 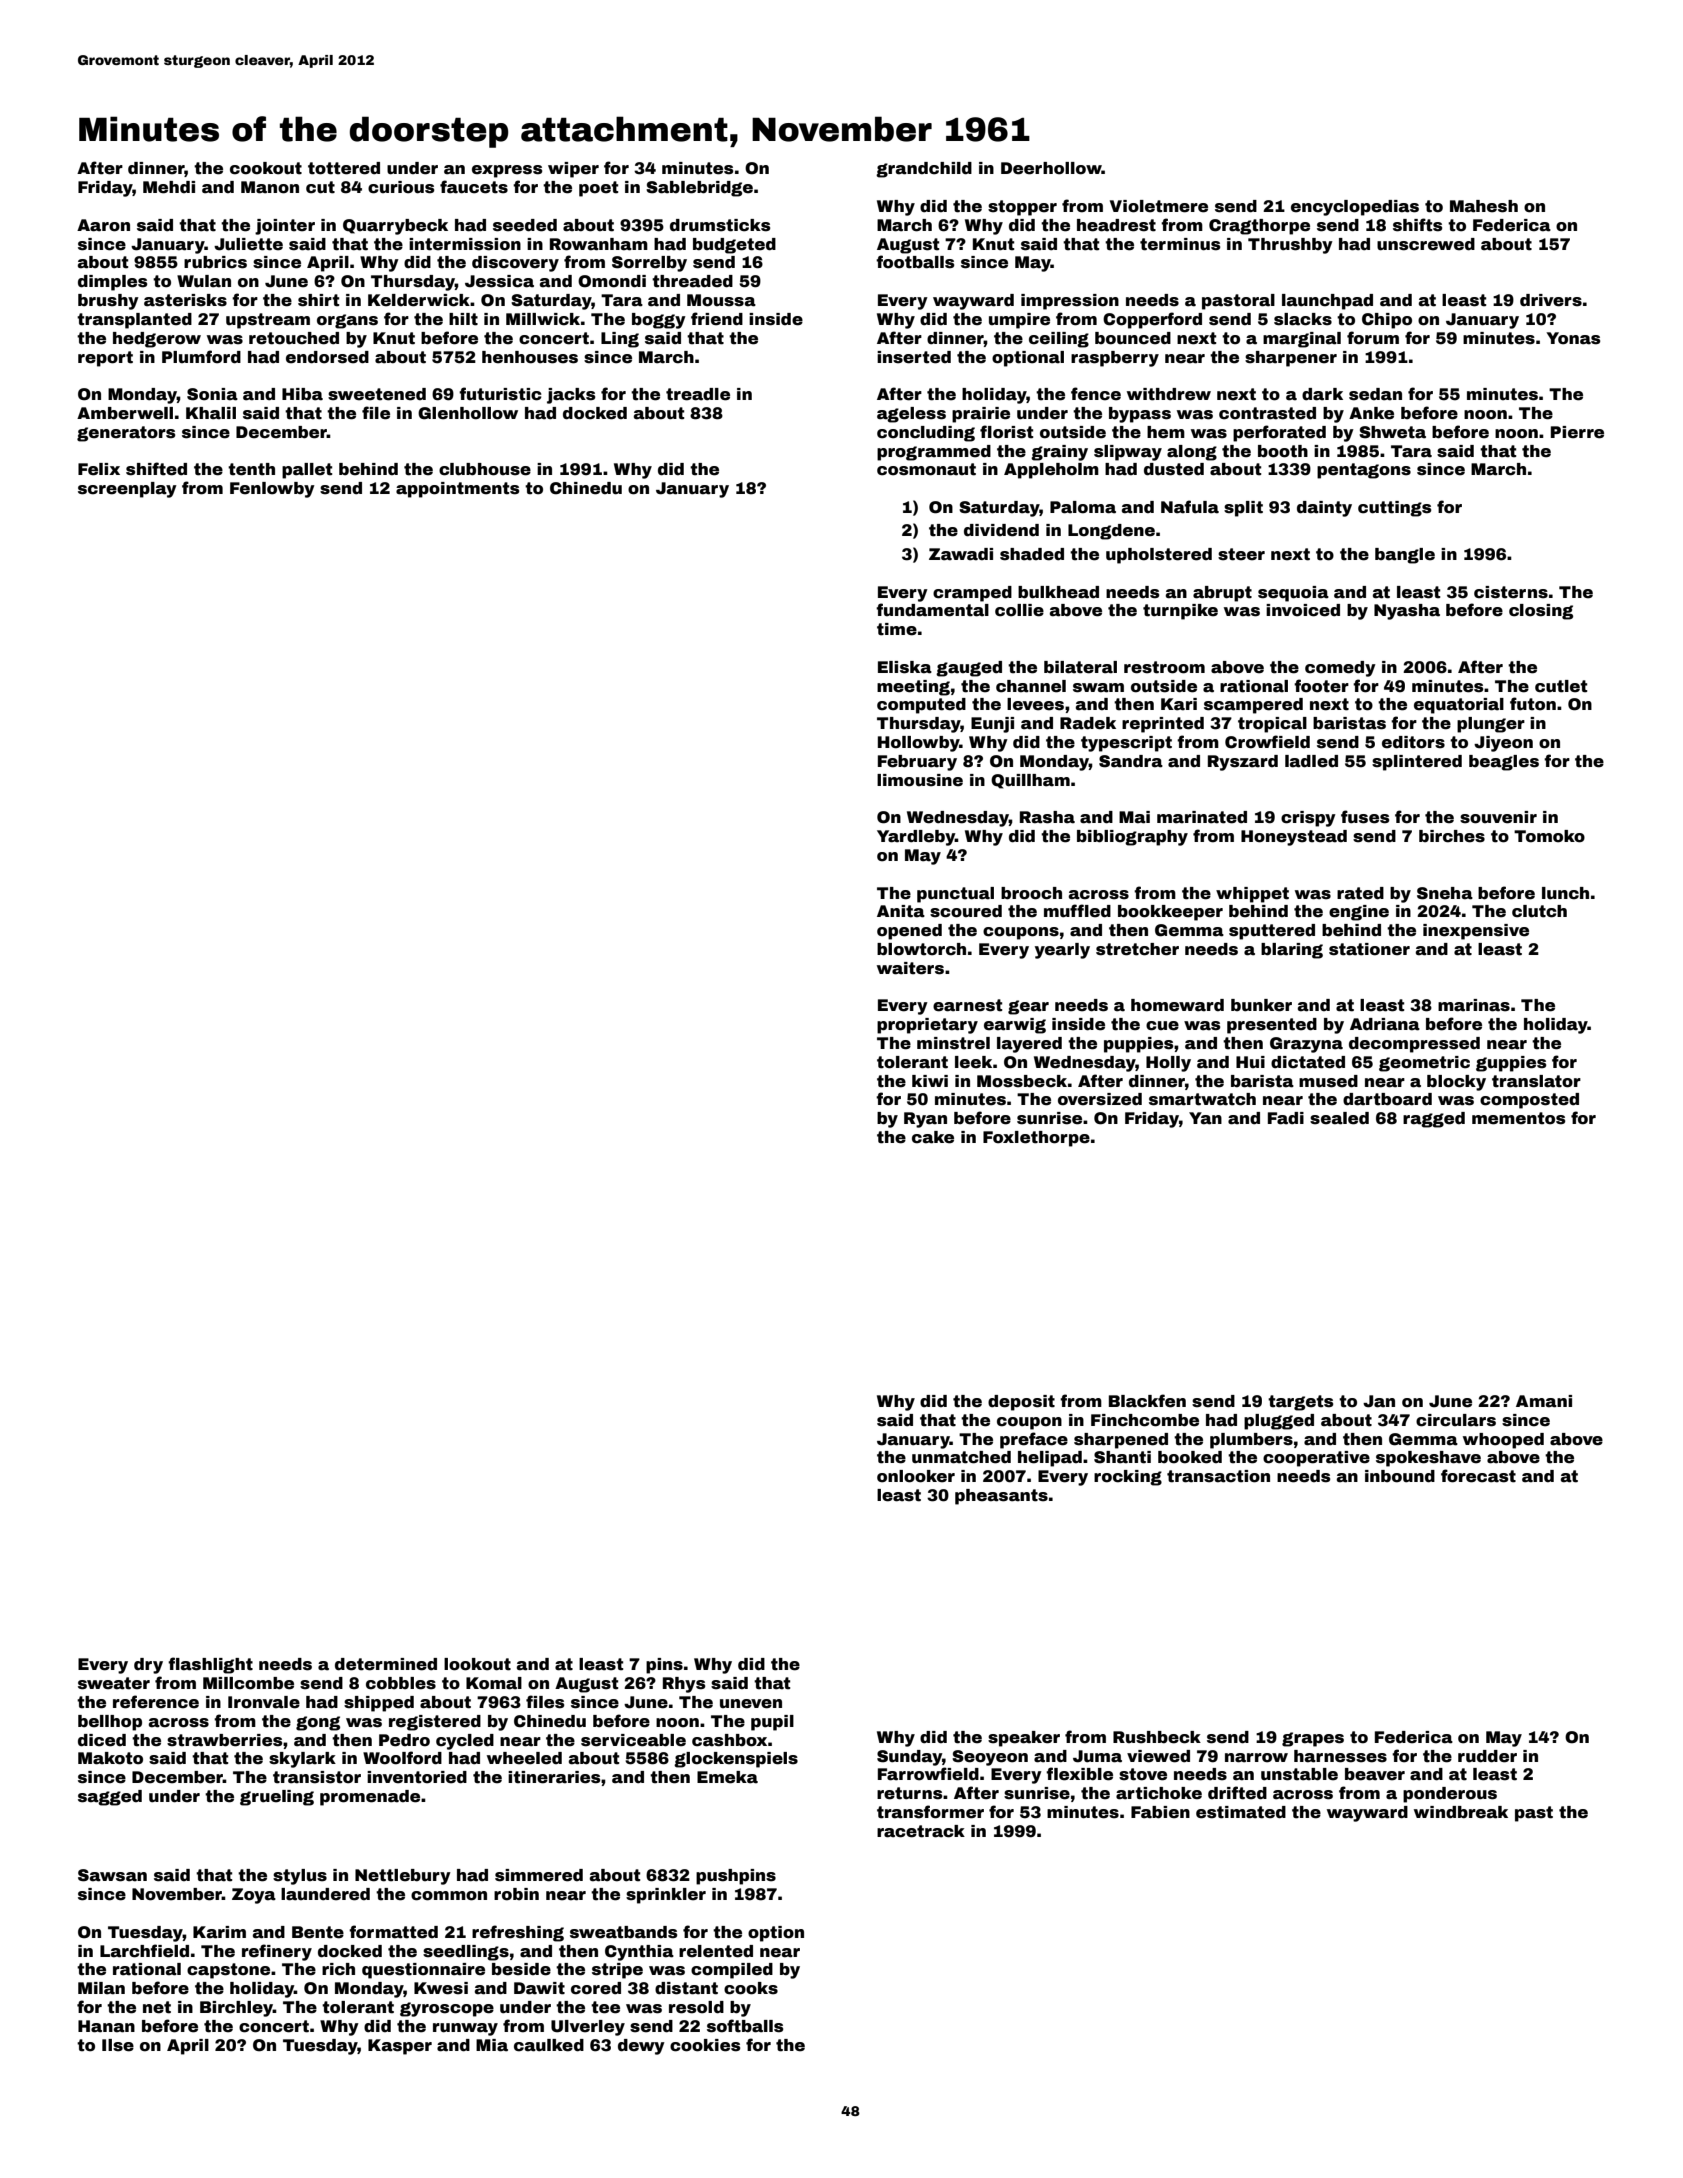 I want to click on Hanan, so click(x=106, y=2026).
